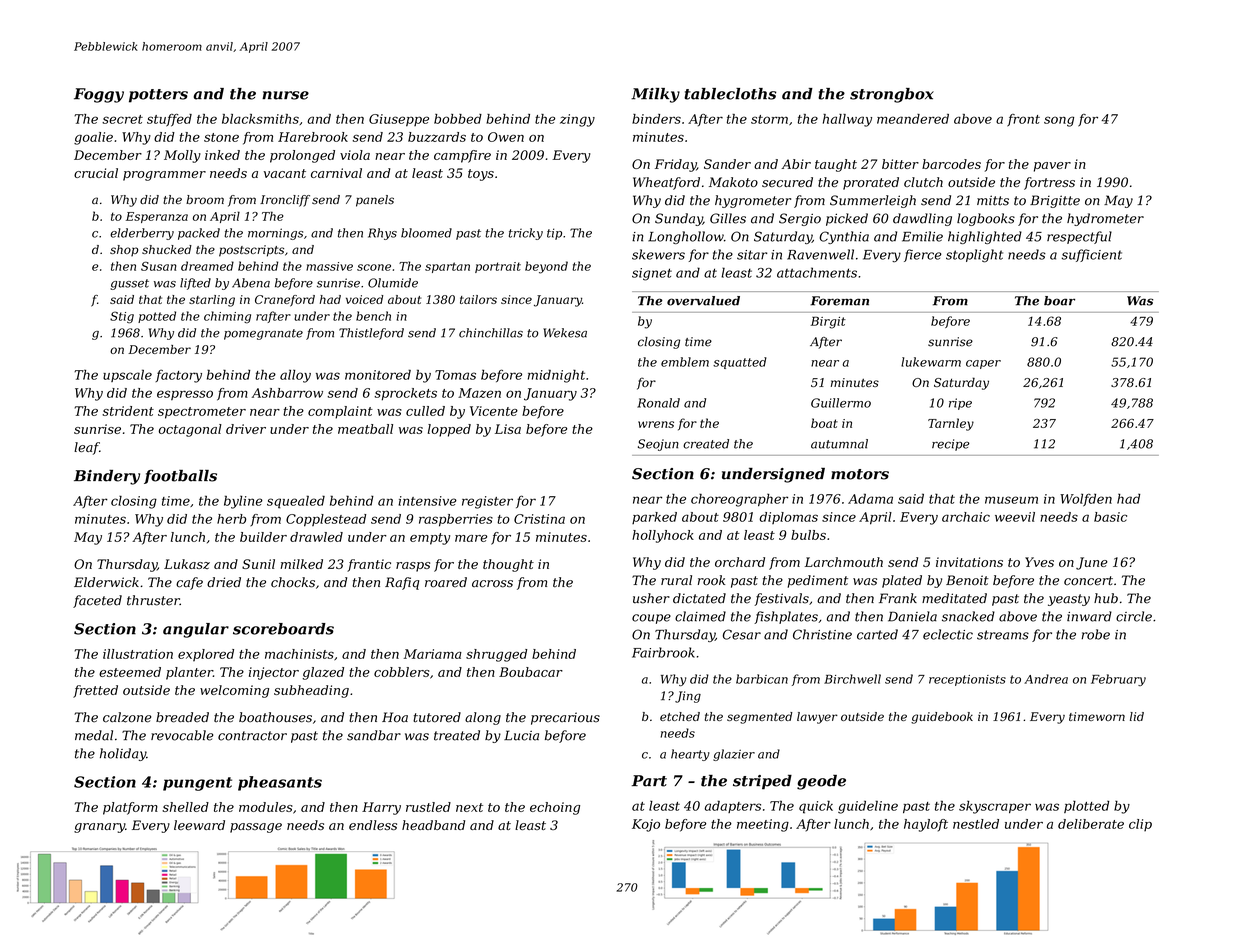 Image resolution: width=1233 pixels, height=952 pixels. I want to click on caper, so click(983, 364).
